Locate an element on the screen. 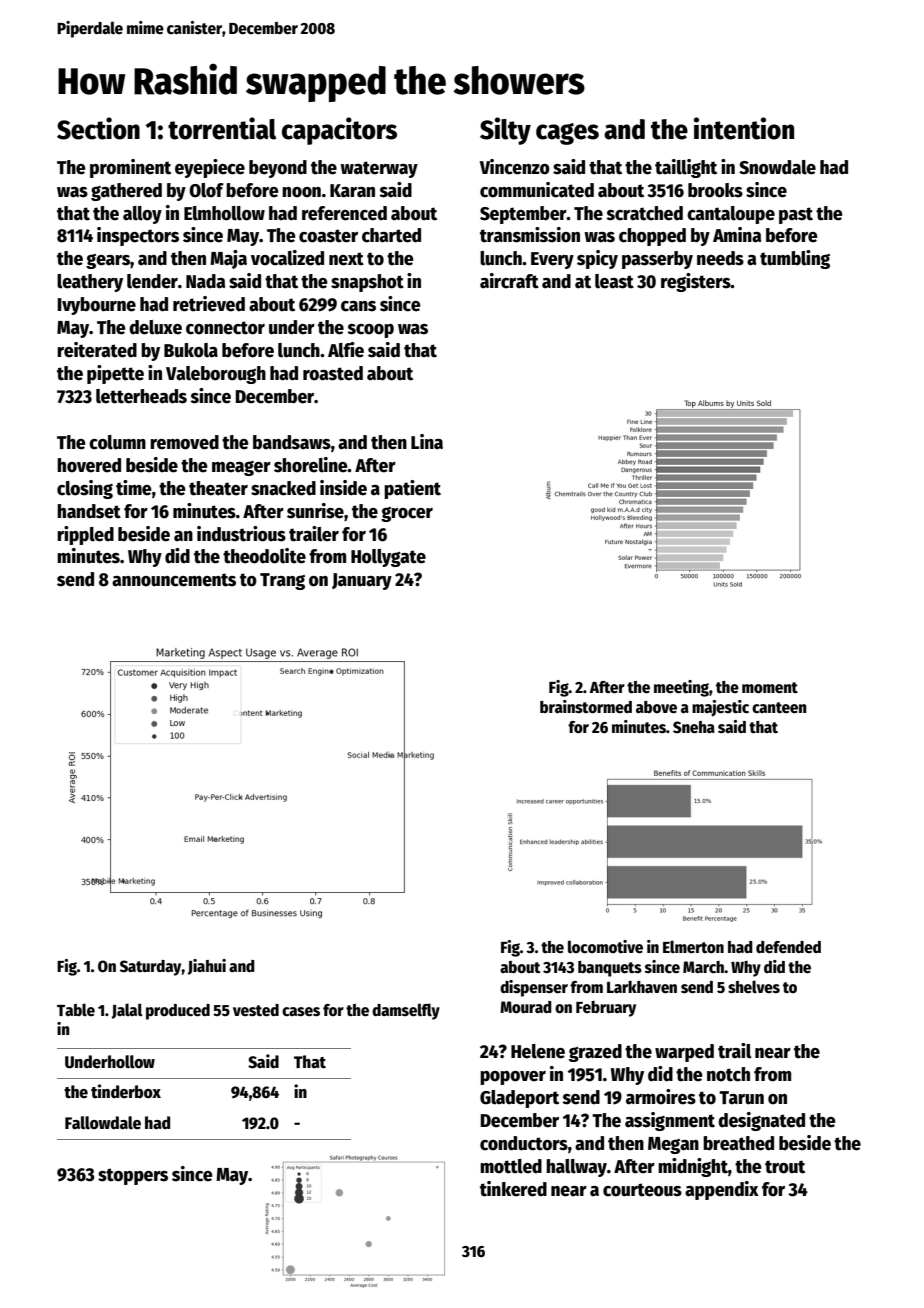 This screenshot has height=1308, width=924. tinkered is located at coordinates (513, 1189).
